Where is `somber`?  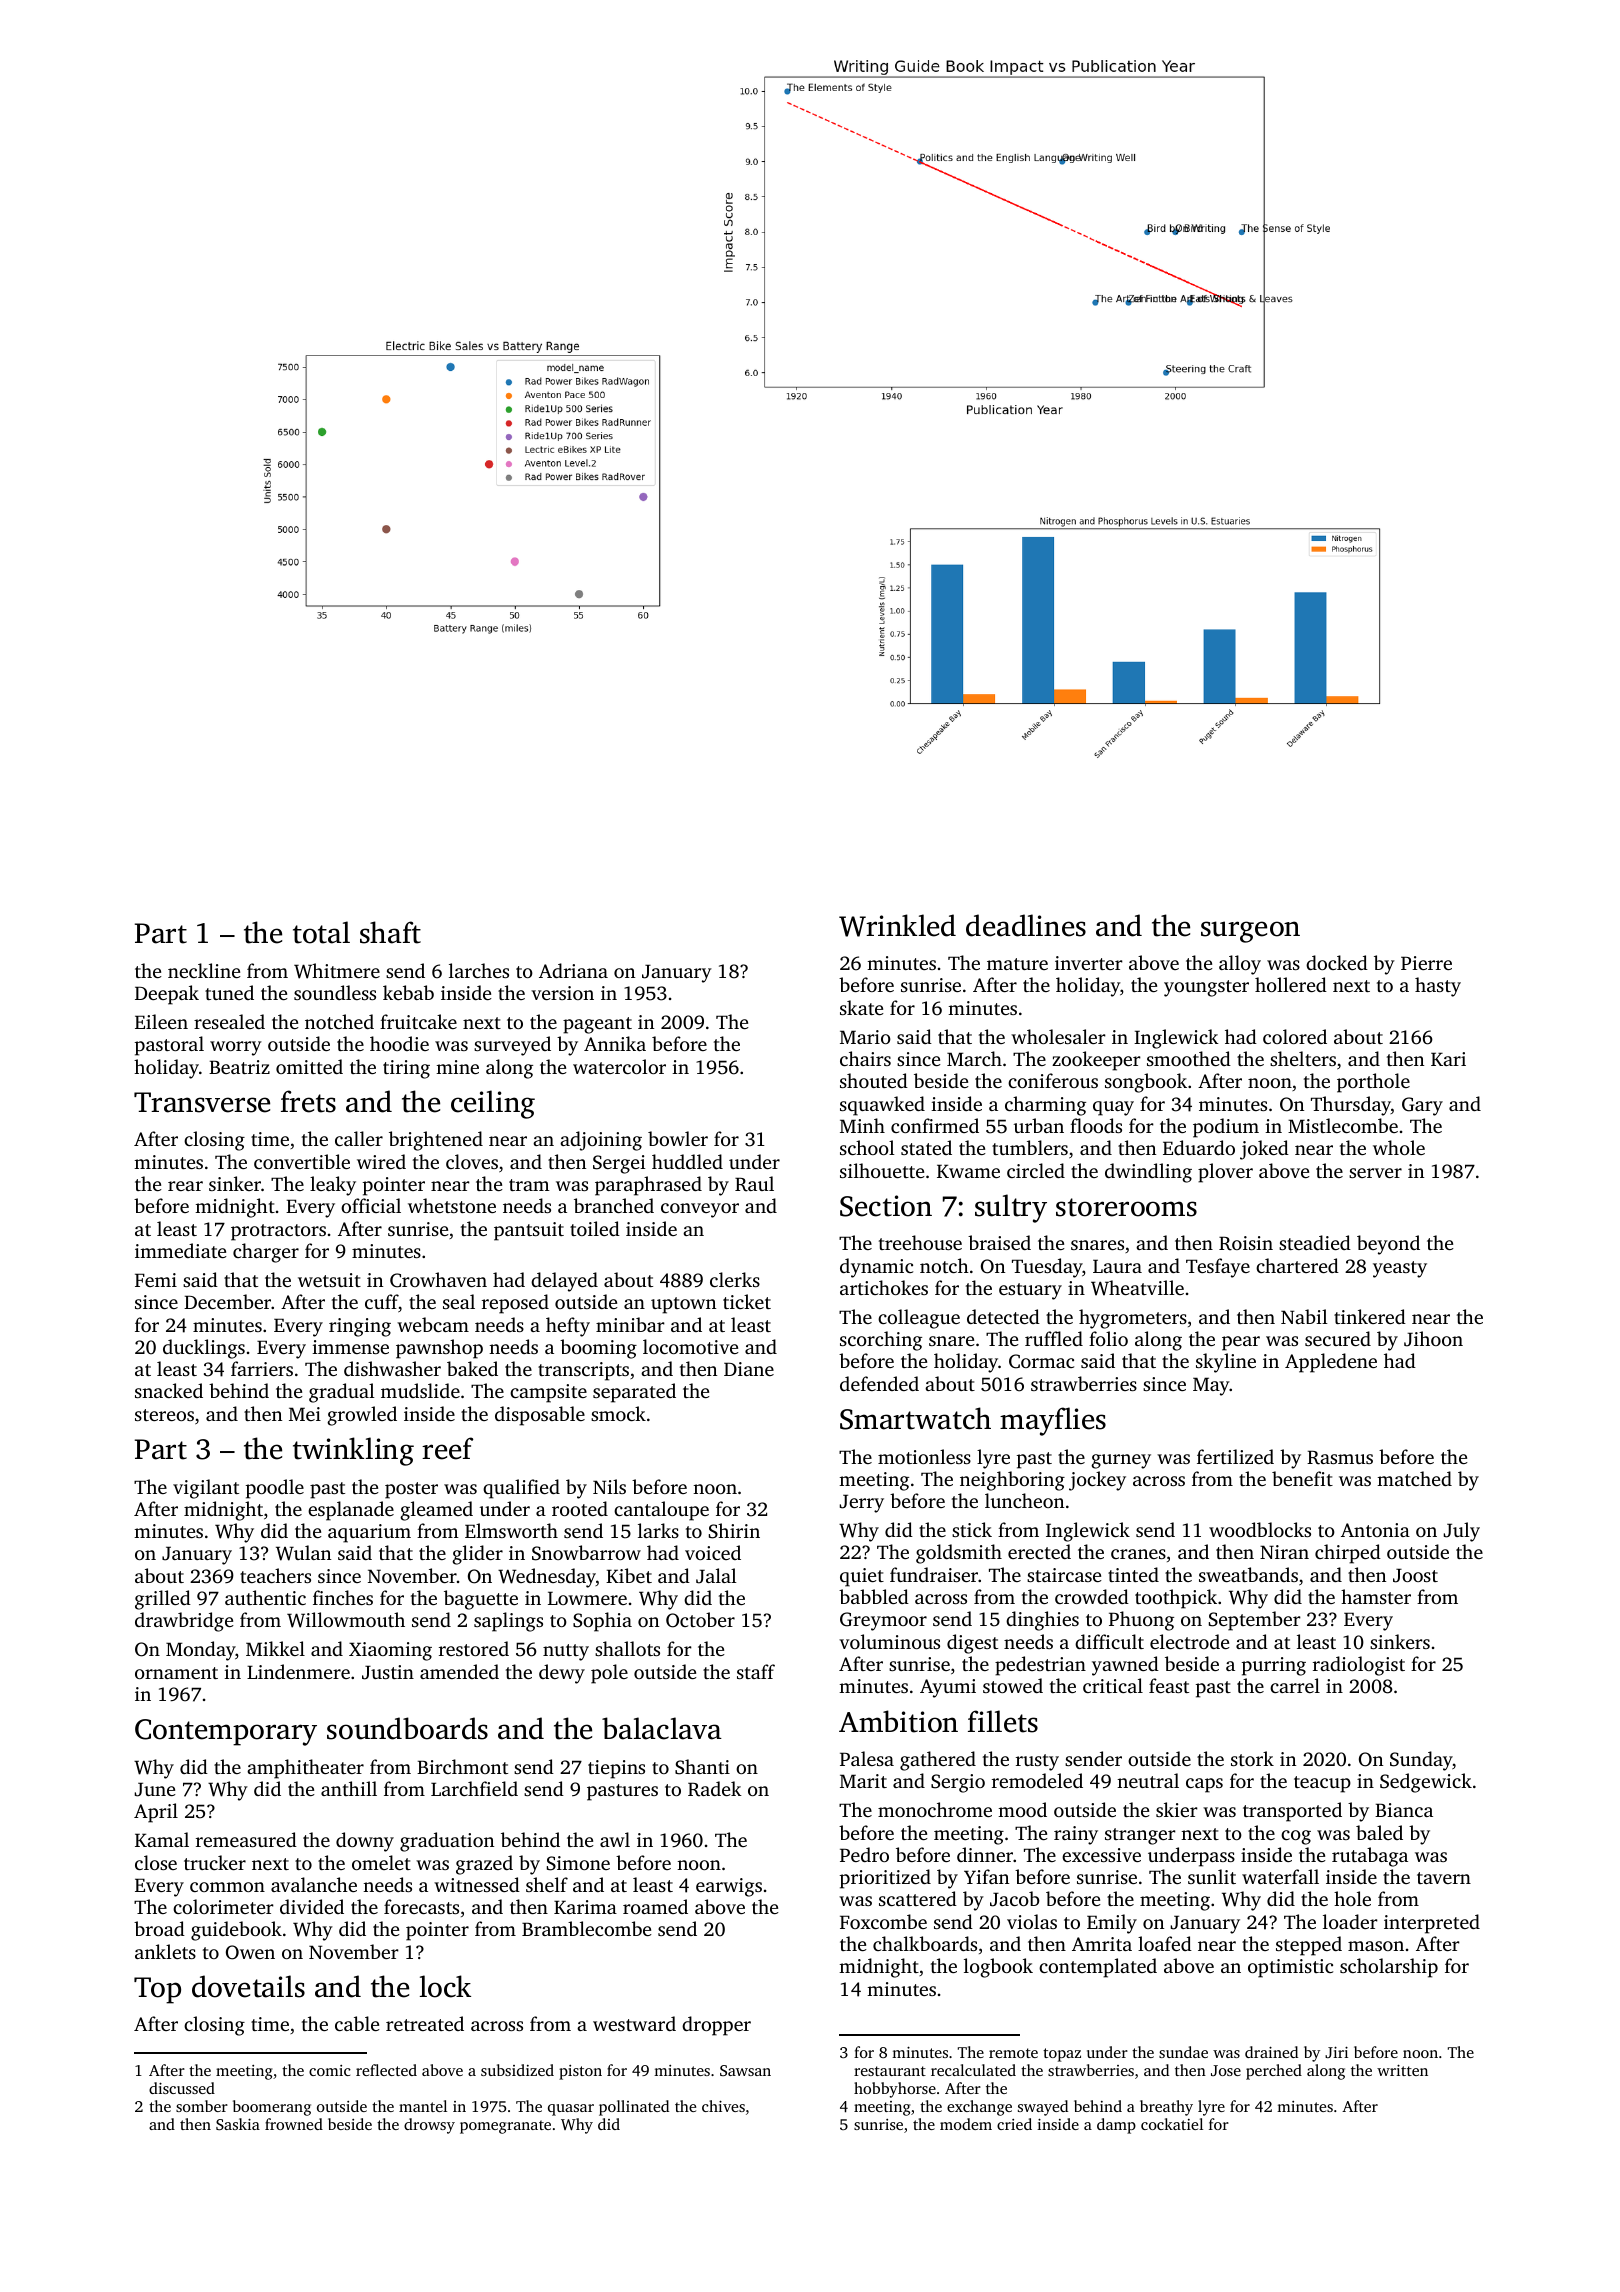 somber is located at coordinates (202, 2106).
